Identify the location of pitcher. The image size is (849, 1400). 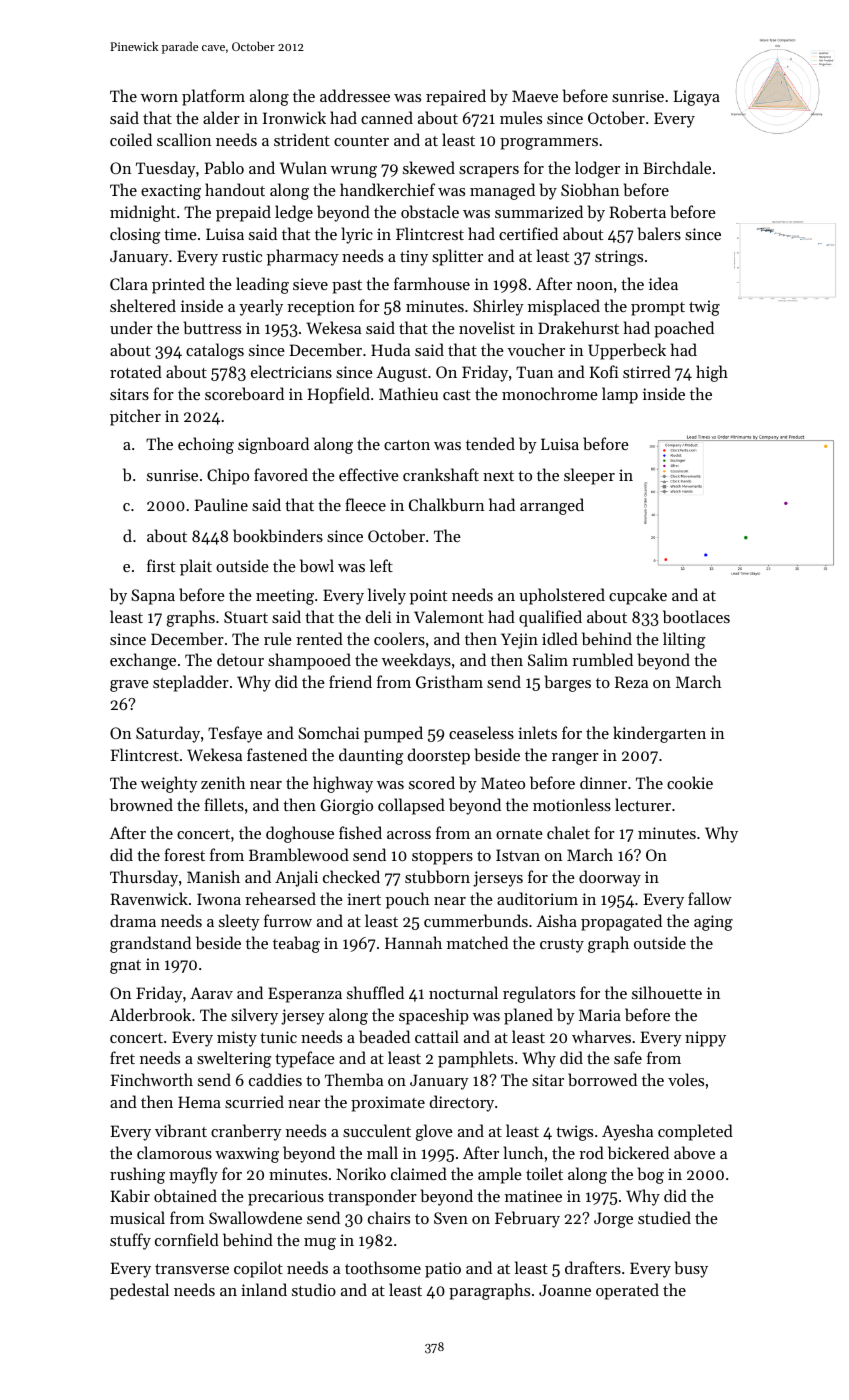
(135, 417).
